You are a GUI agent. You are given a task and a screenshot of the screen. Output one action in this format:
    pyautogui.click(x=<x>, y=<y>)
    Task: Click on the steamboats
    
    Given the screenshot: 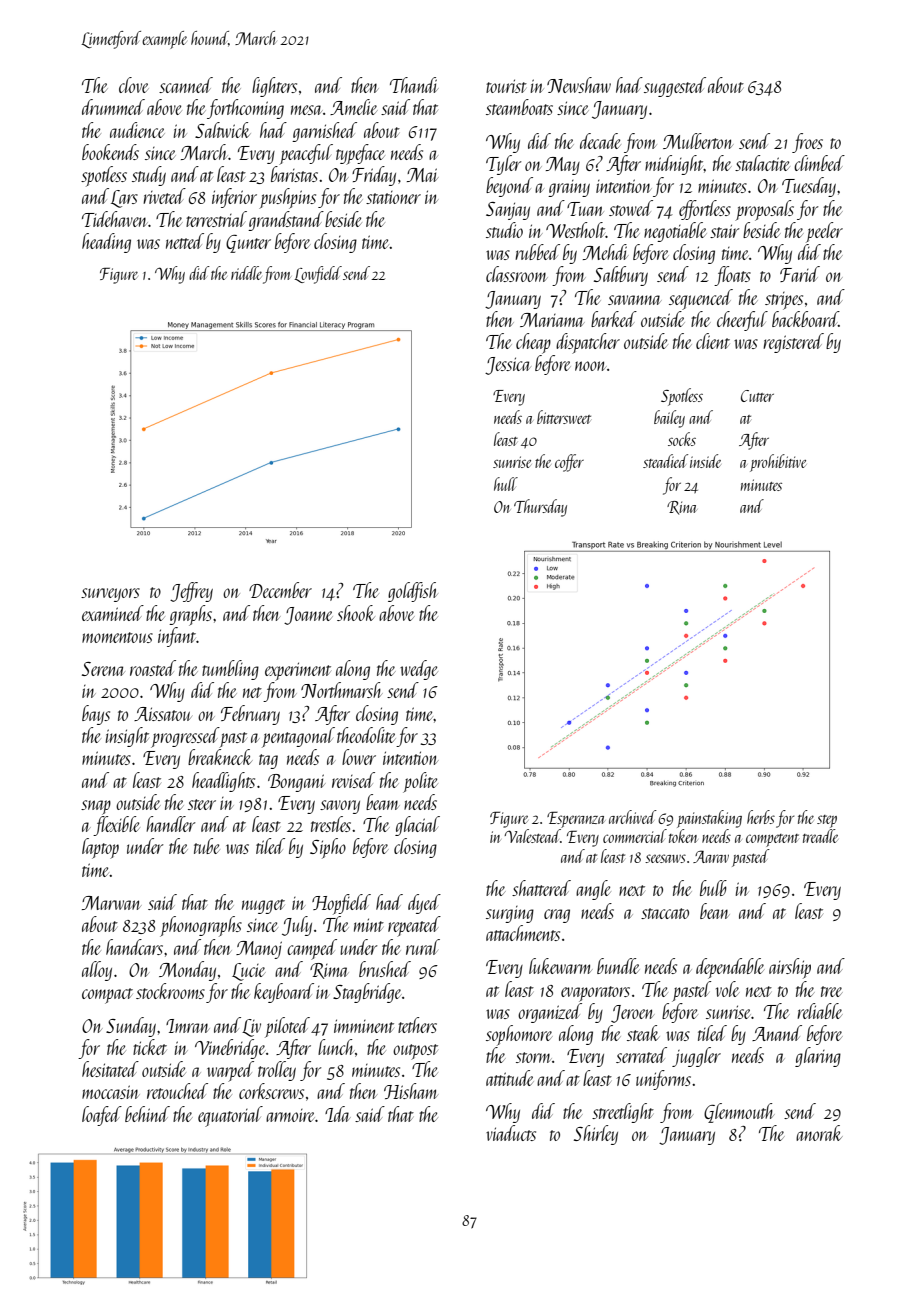 What is the action you would take?
    pyautogui.click(x=519, y=107)
